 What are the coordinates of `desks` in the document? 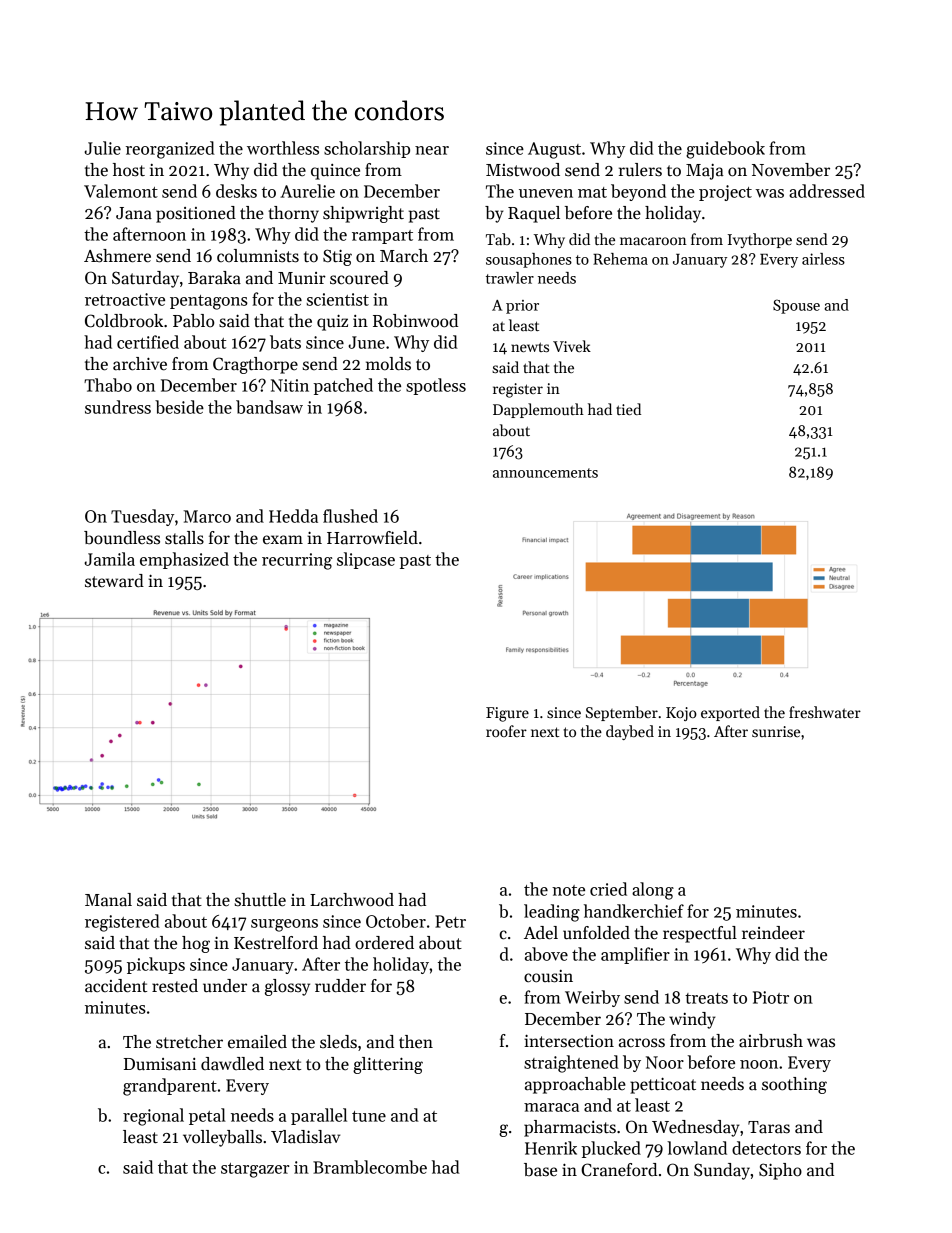 It's located at (236, 191).
